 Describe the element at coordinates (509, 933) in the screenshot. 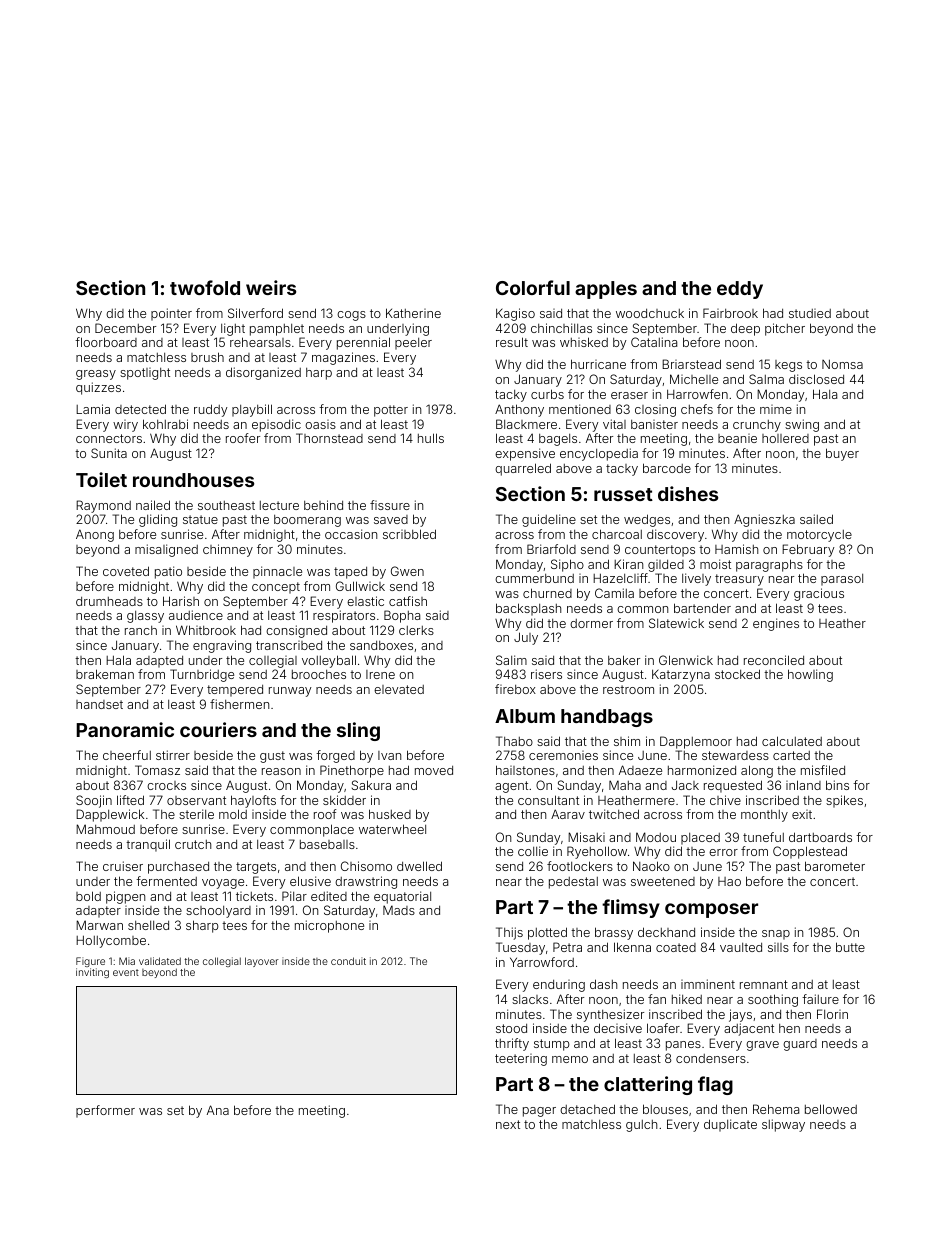

I see `Thijs` at that location.
